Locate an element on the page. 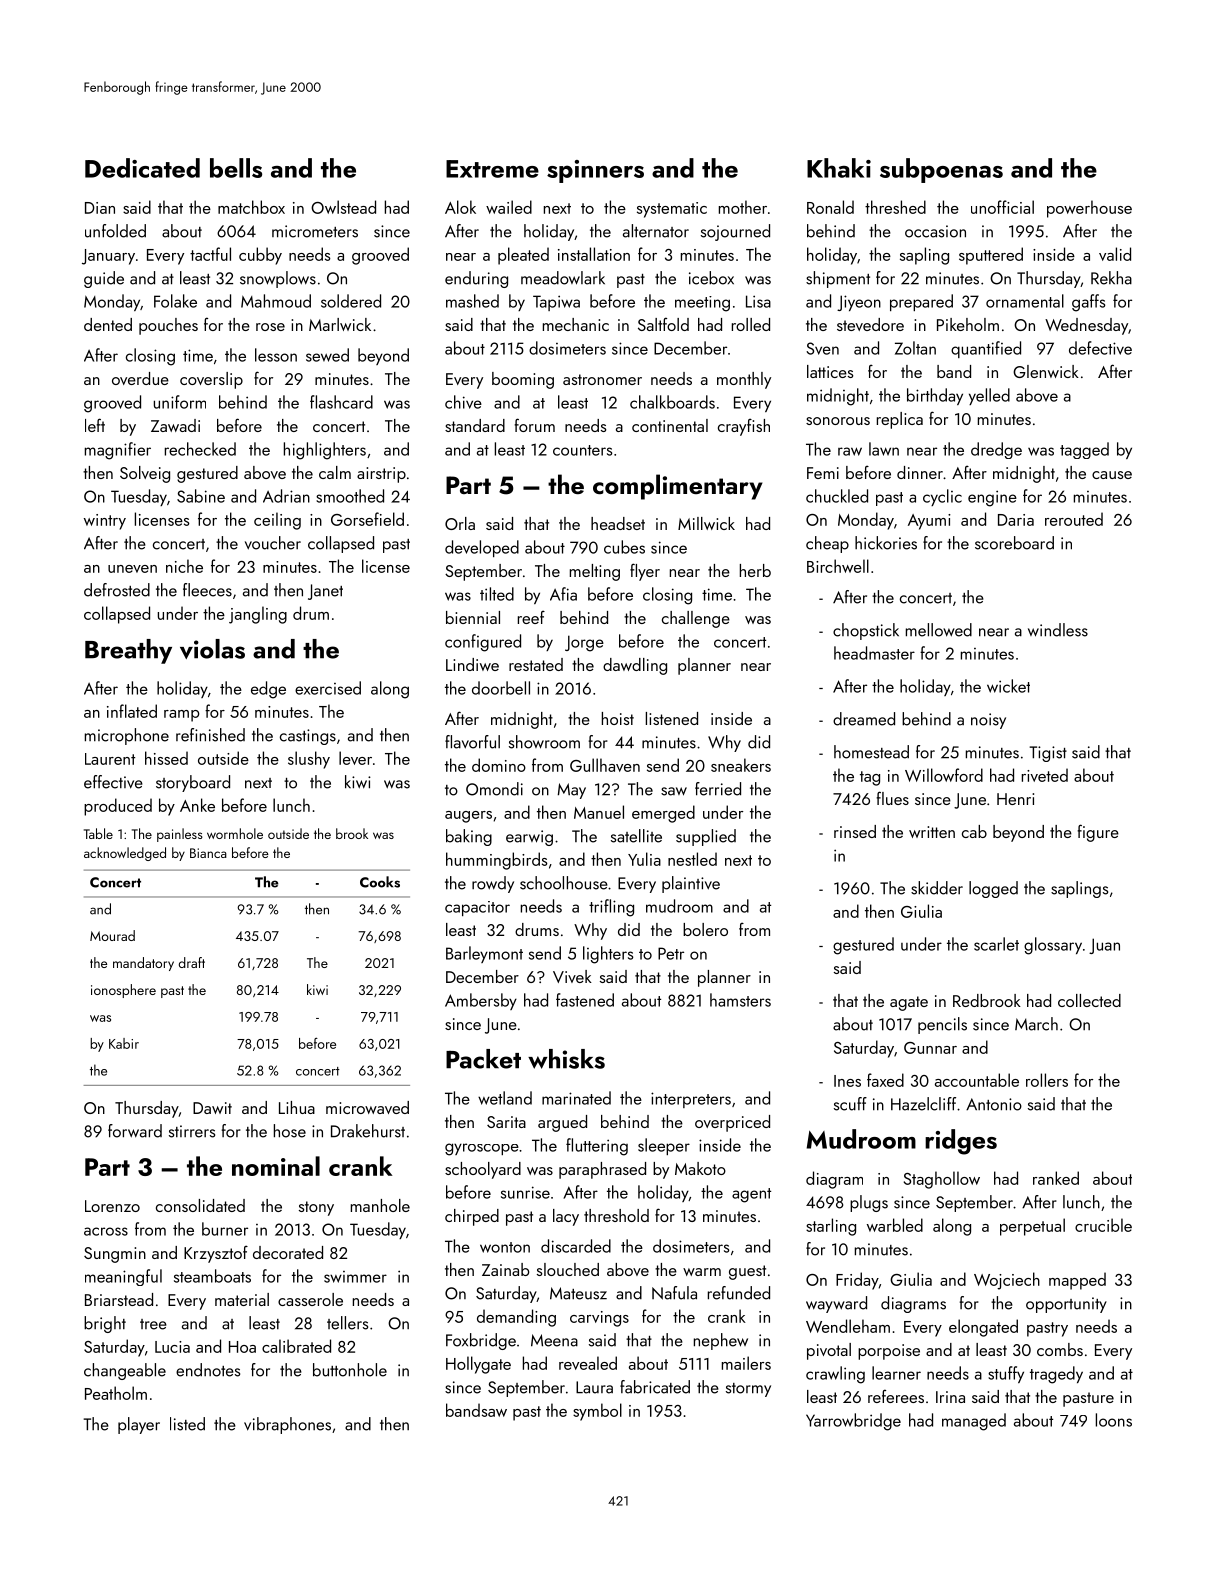 Image resolution: width=1216 pixels, height=1573 pixels. cheap is located at coordinates (827, 544).
